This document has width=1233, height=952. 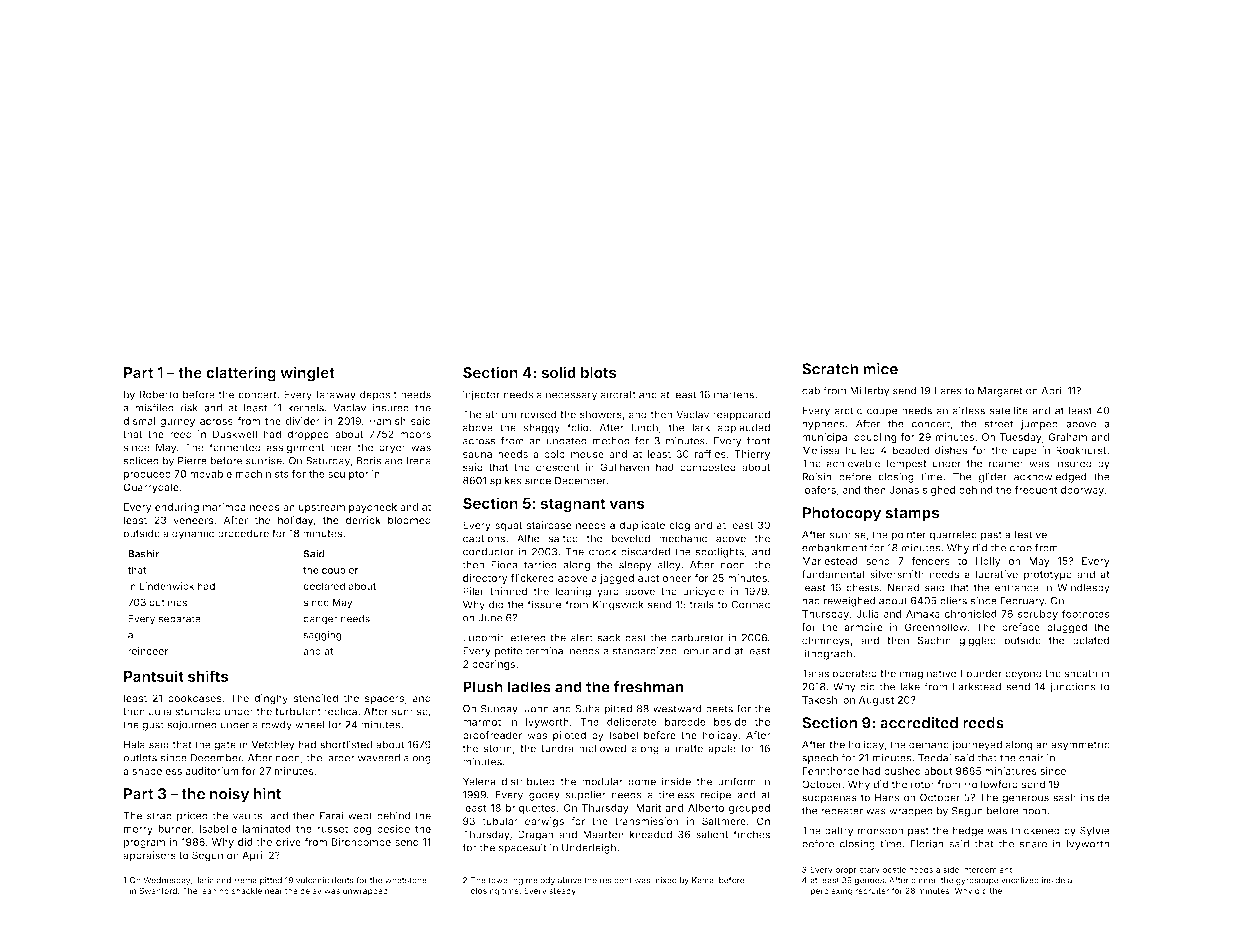 I want to click on upstream, so click(x=322, y=508).
